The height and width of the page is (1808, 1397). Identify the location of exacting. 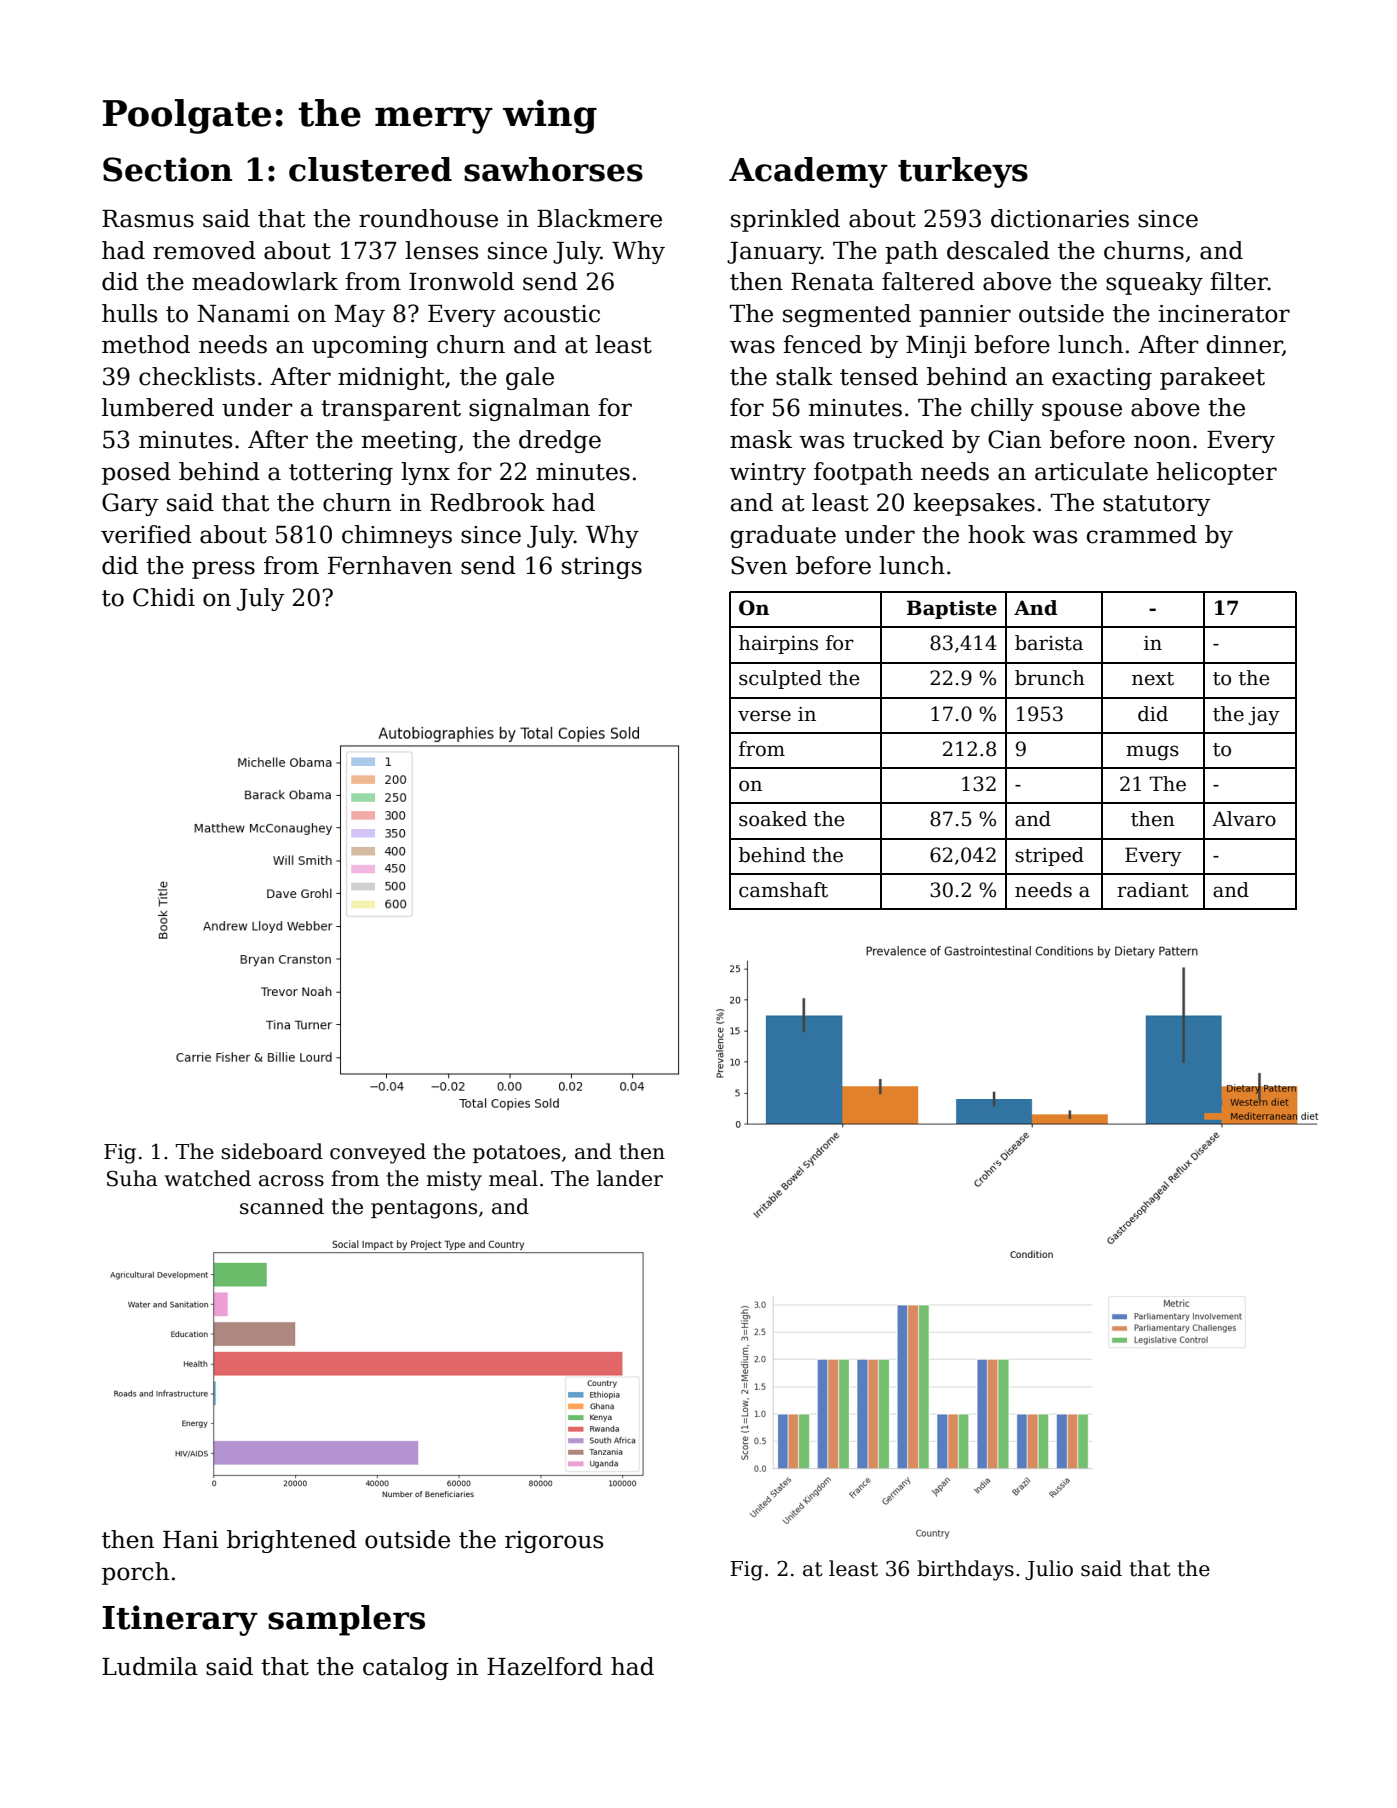
(1102, 379).
